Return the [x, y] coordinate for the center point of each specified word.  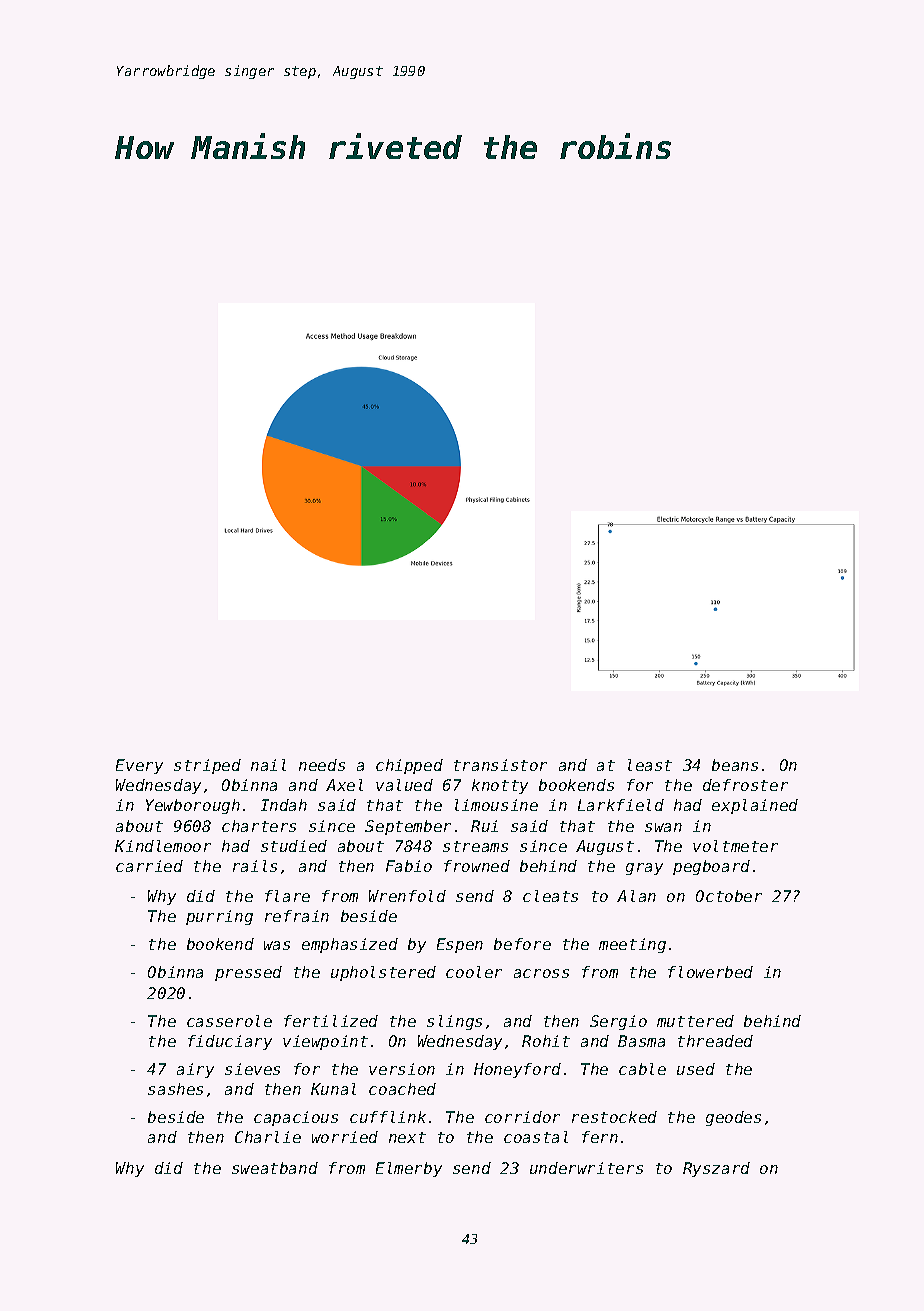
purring [219, 917]
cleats [550, 896]
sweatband [275, 1168]
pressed [248, 973]
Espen [460, 945]
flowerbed [710, 972]
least [650, 765]
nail [268, 765]
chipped [409, 766]
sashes [175, 1089]
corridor [522, 1117]
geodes [733, 1118]
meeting [632, 945]
